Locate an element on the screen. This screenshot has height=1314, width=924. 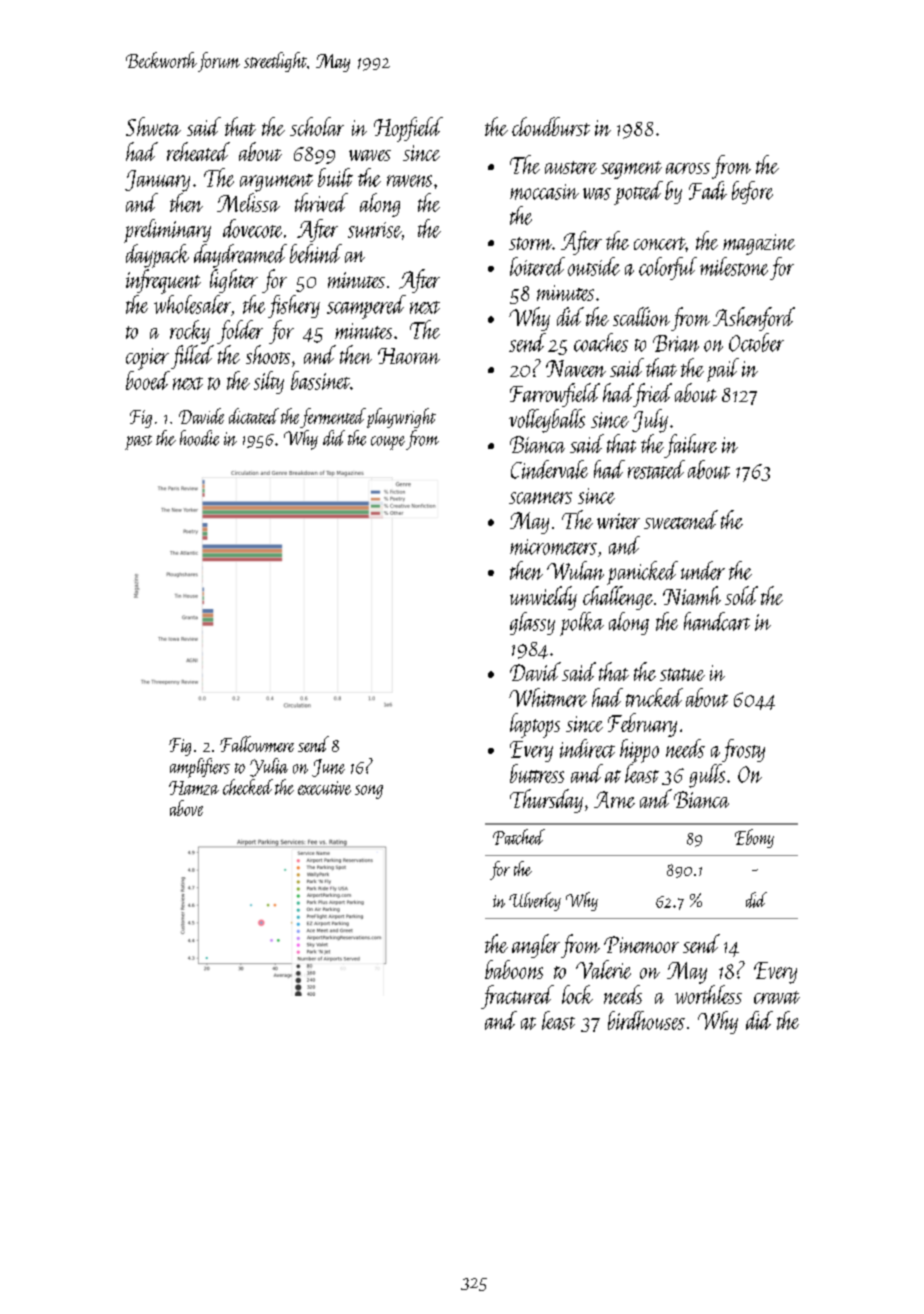
hoodie is located at coordinates (199, 438).
